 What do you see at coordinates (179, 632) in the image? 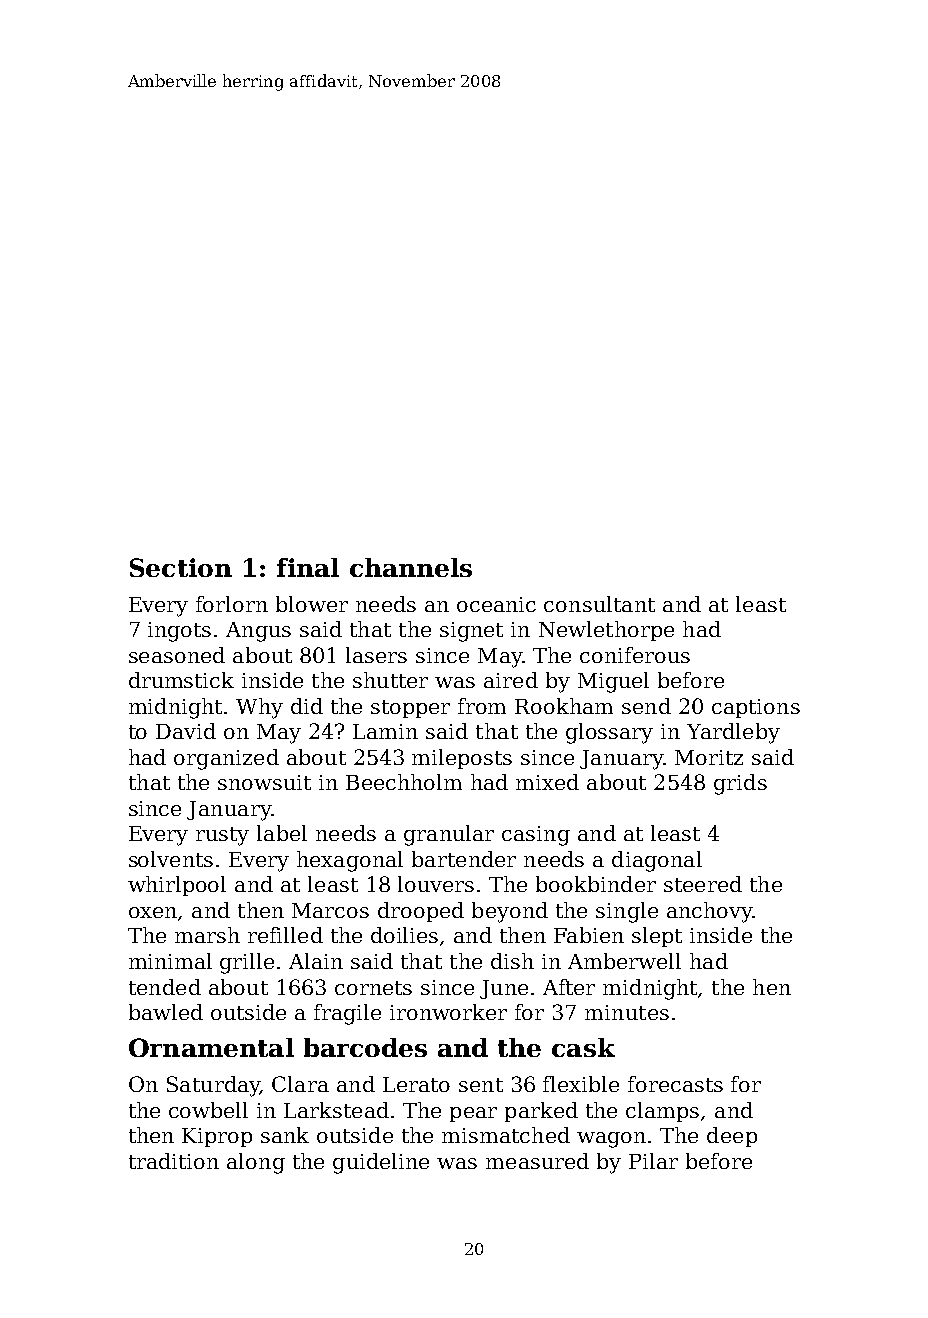
I see `ingots` at bounding box center [179, 632].
